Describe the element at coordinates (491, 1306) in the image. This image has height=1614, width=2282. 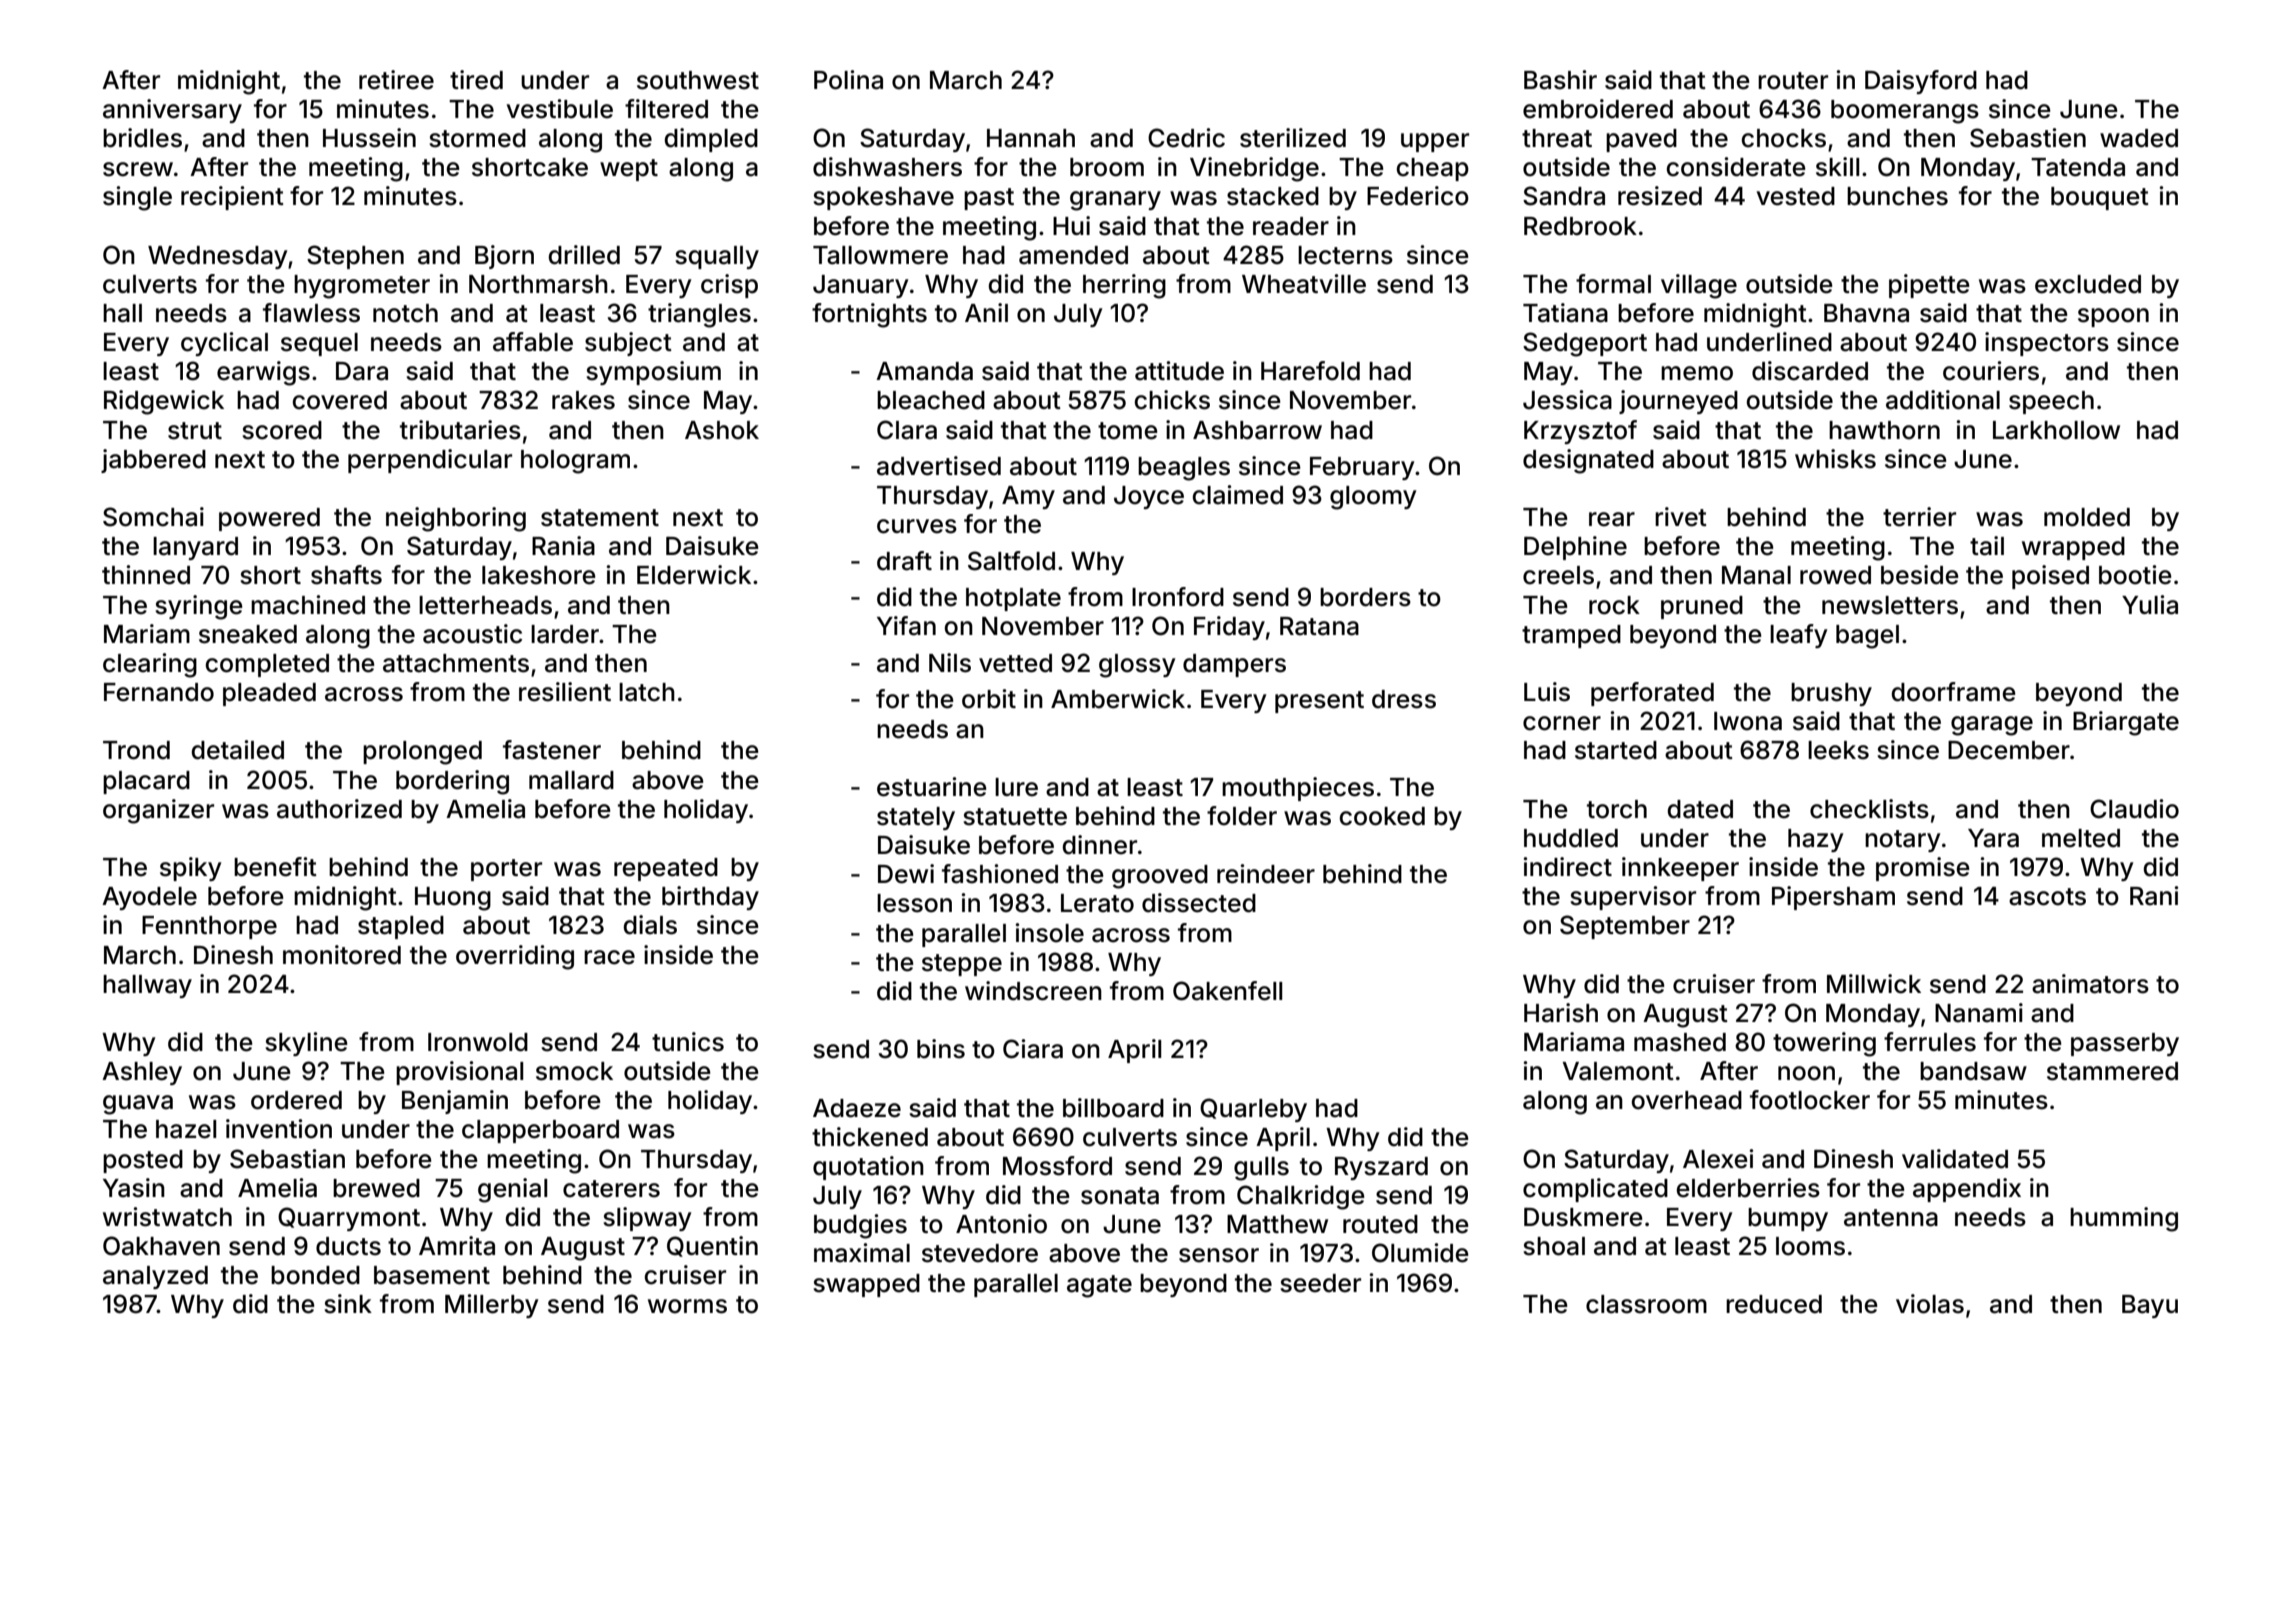
I see `Millerby` at that location.
